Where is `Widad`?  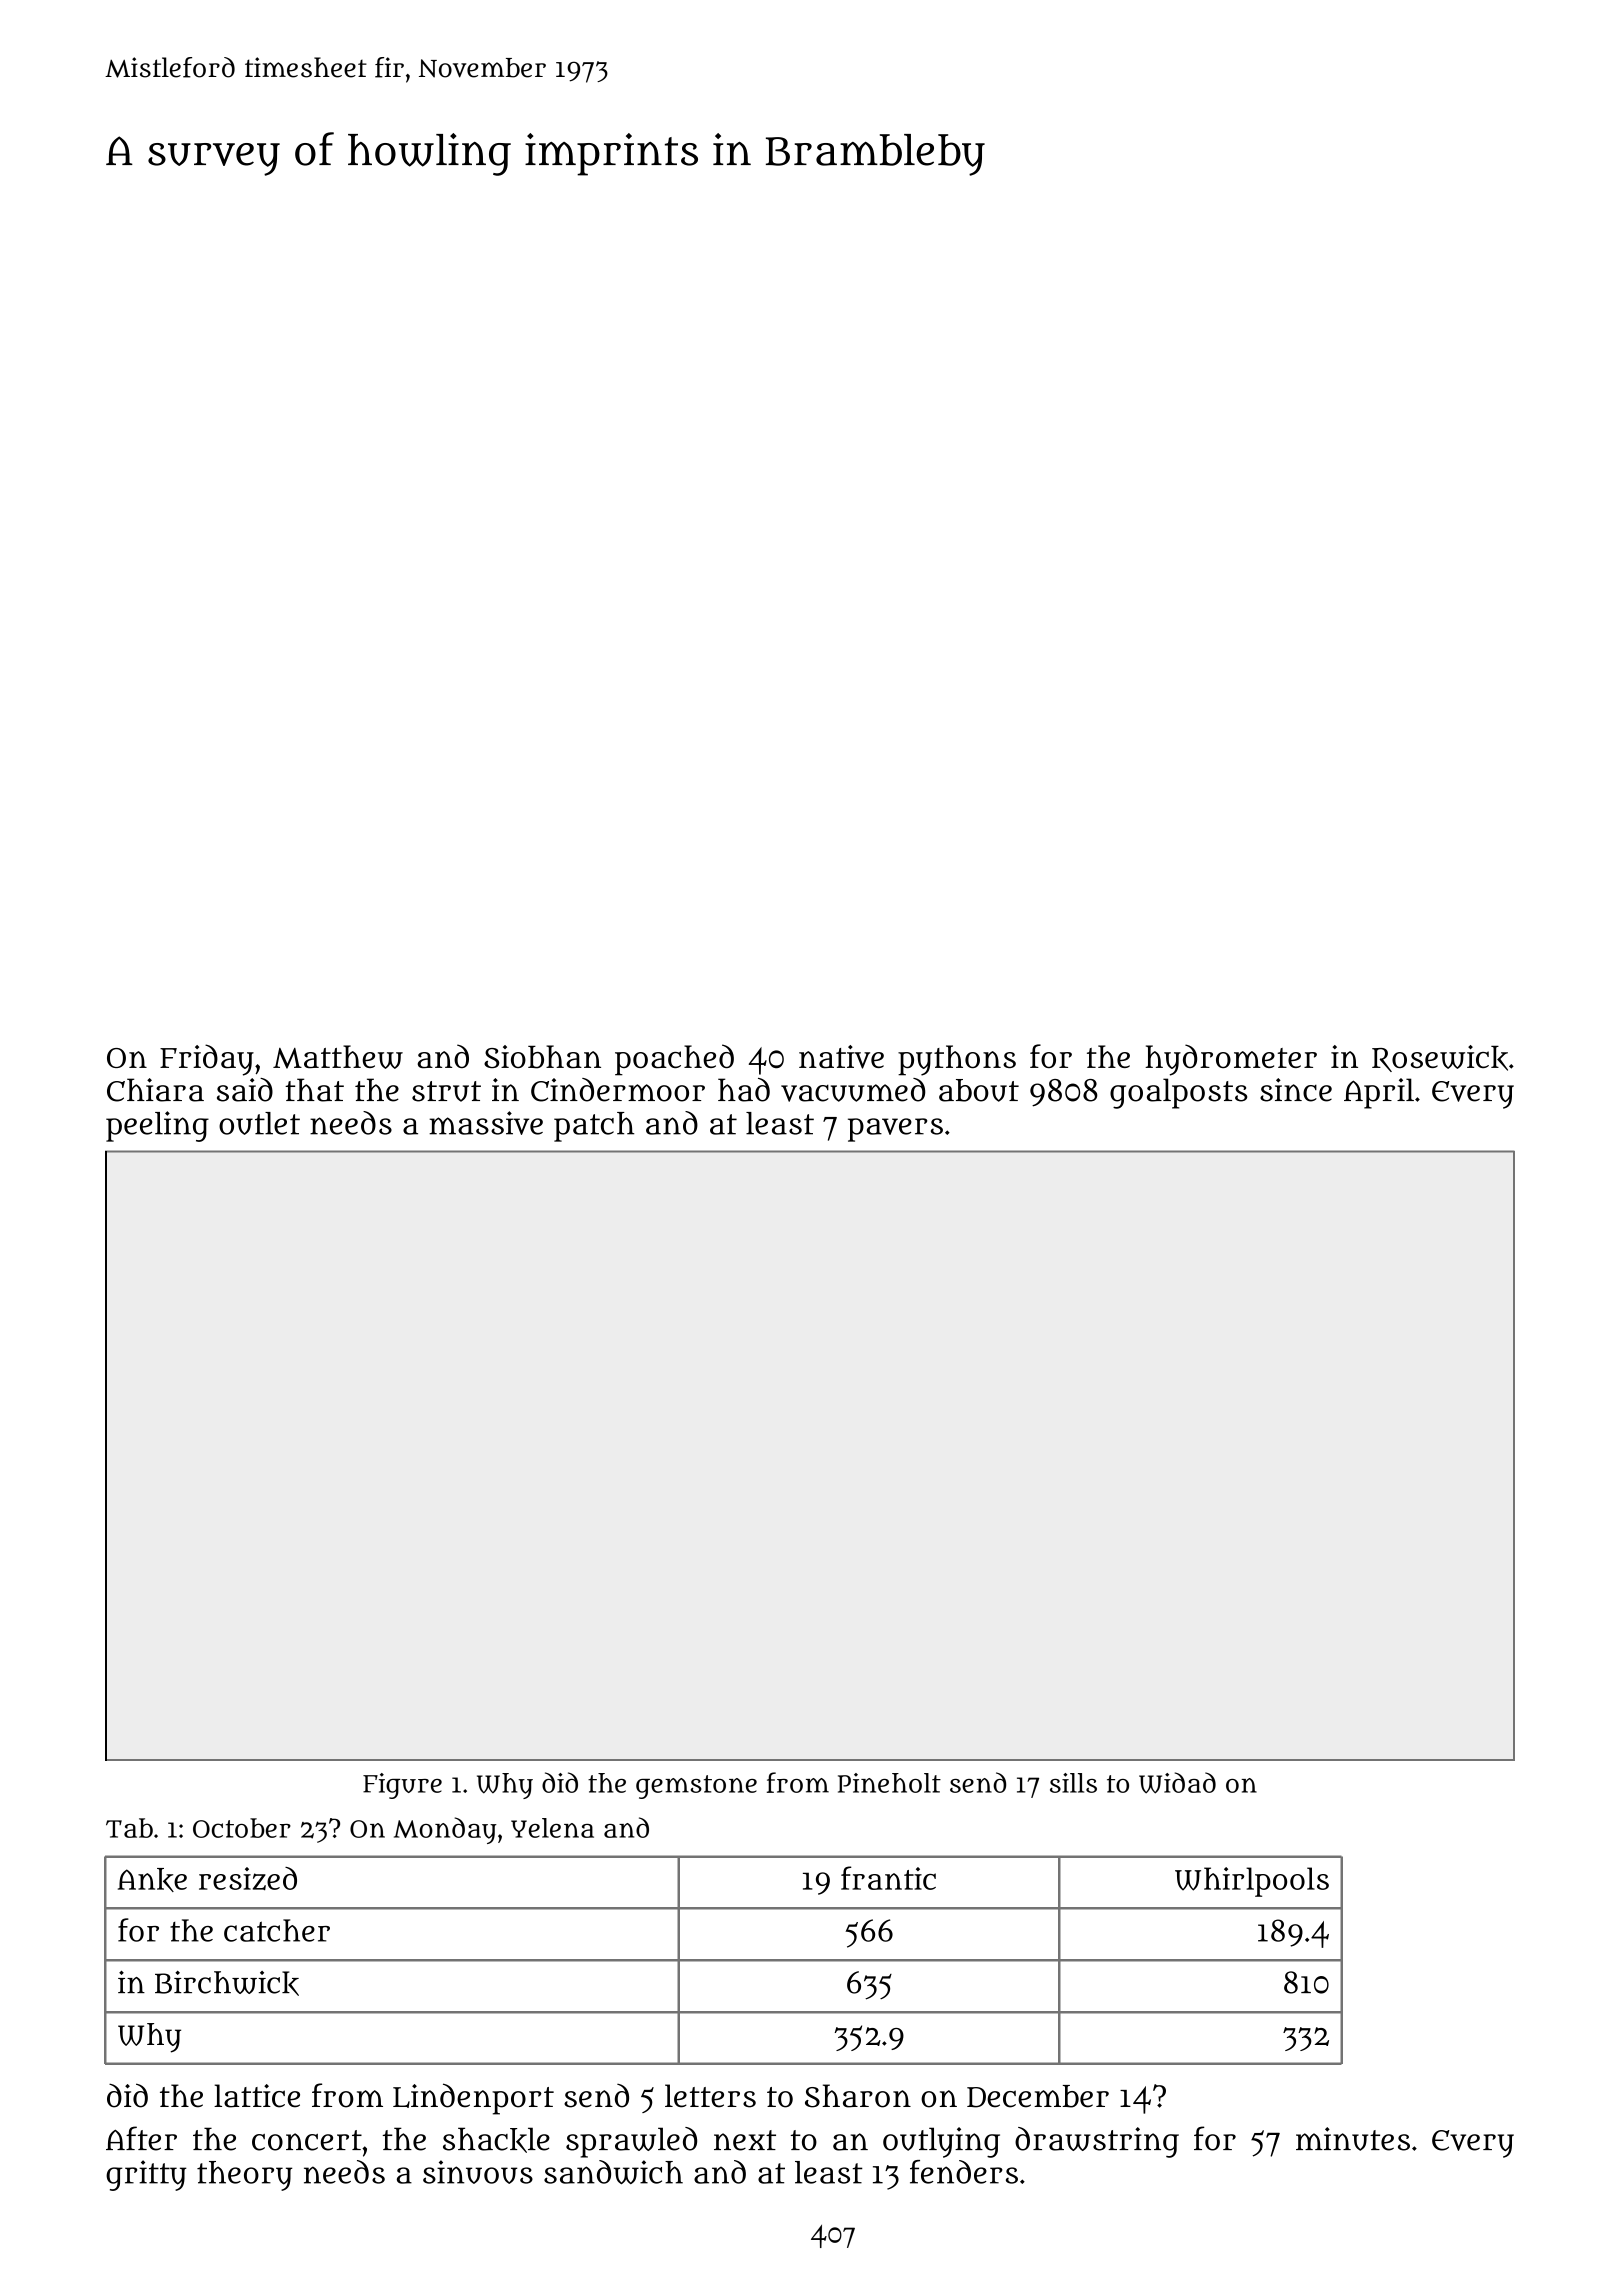 Widad is located at coordinates (1177, 1783).
